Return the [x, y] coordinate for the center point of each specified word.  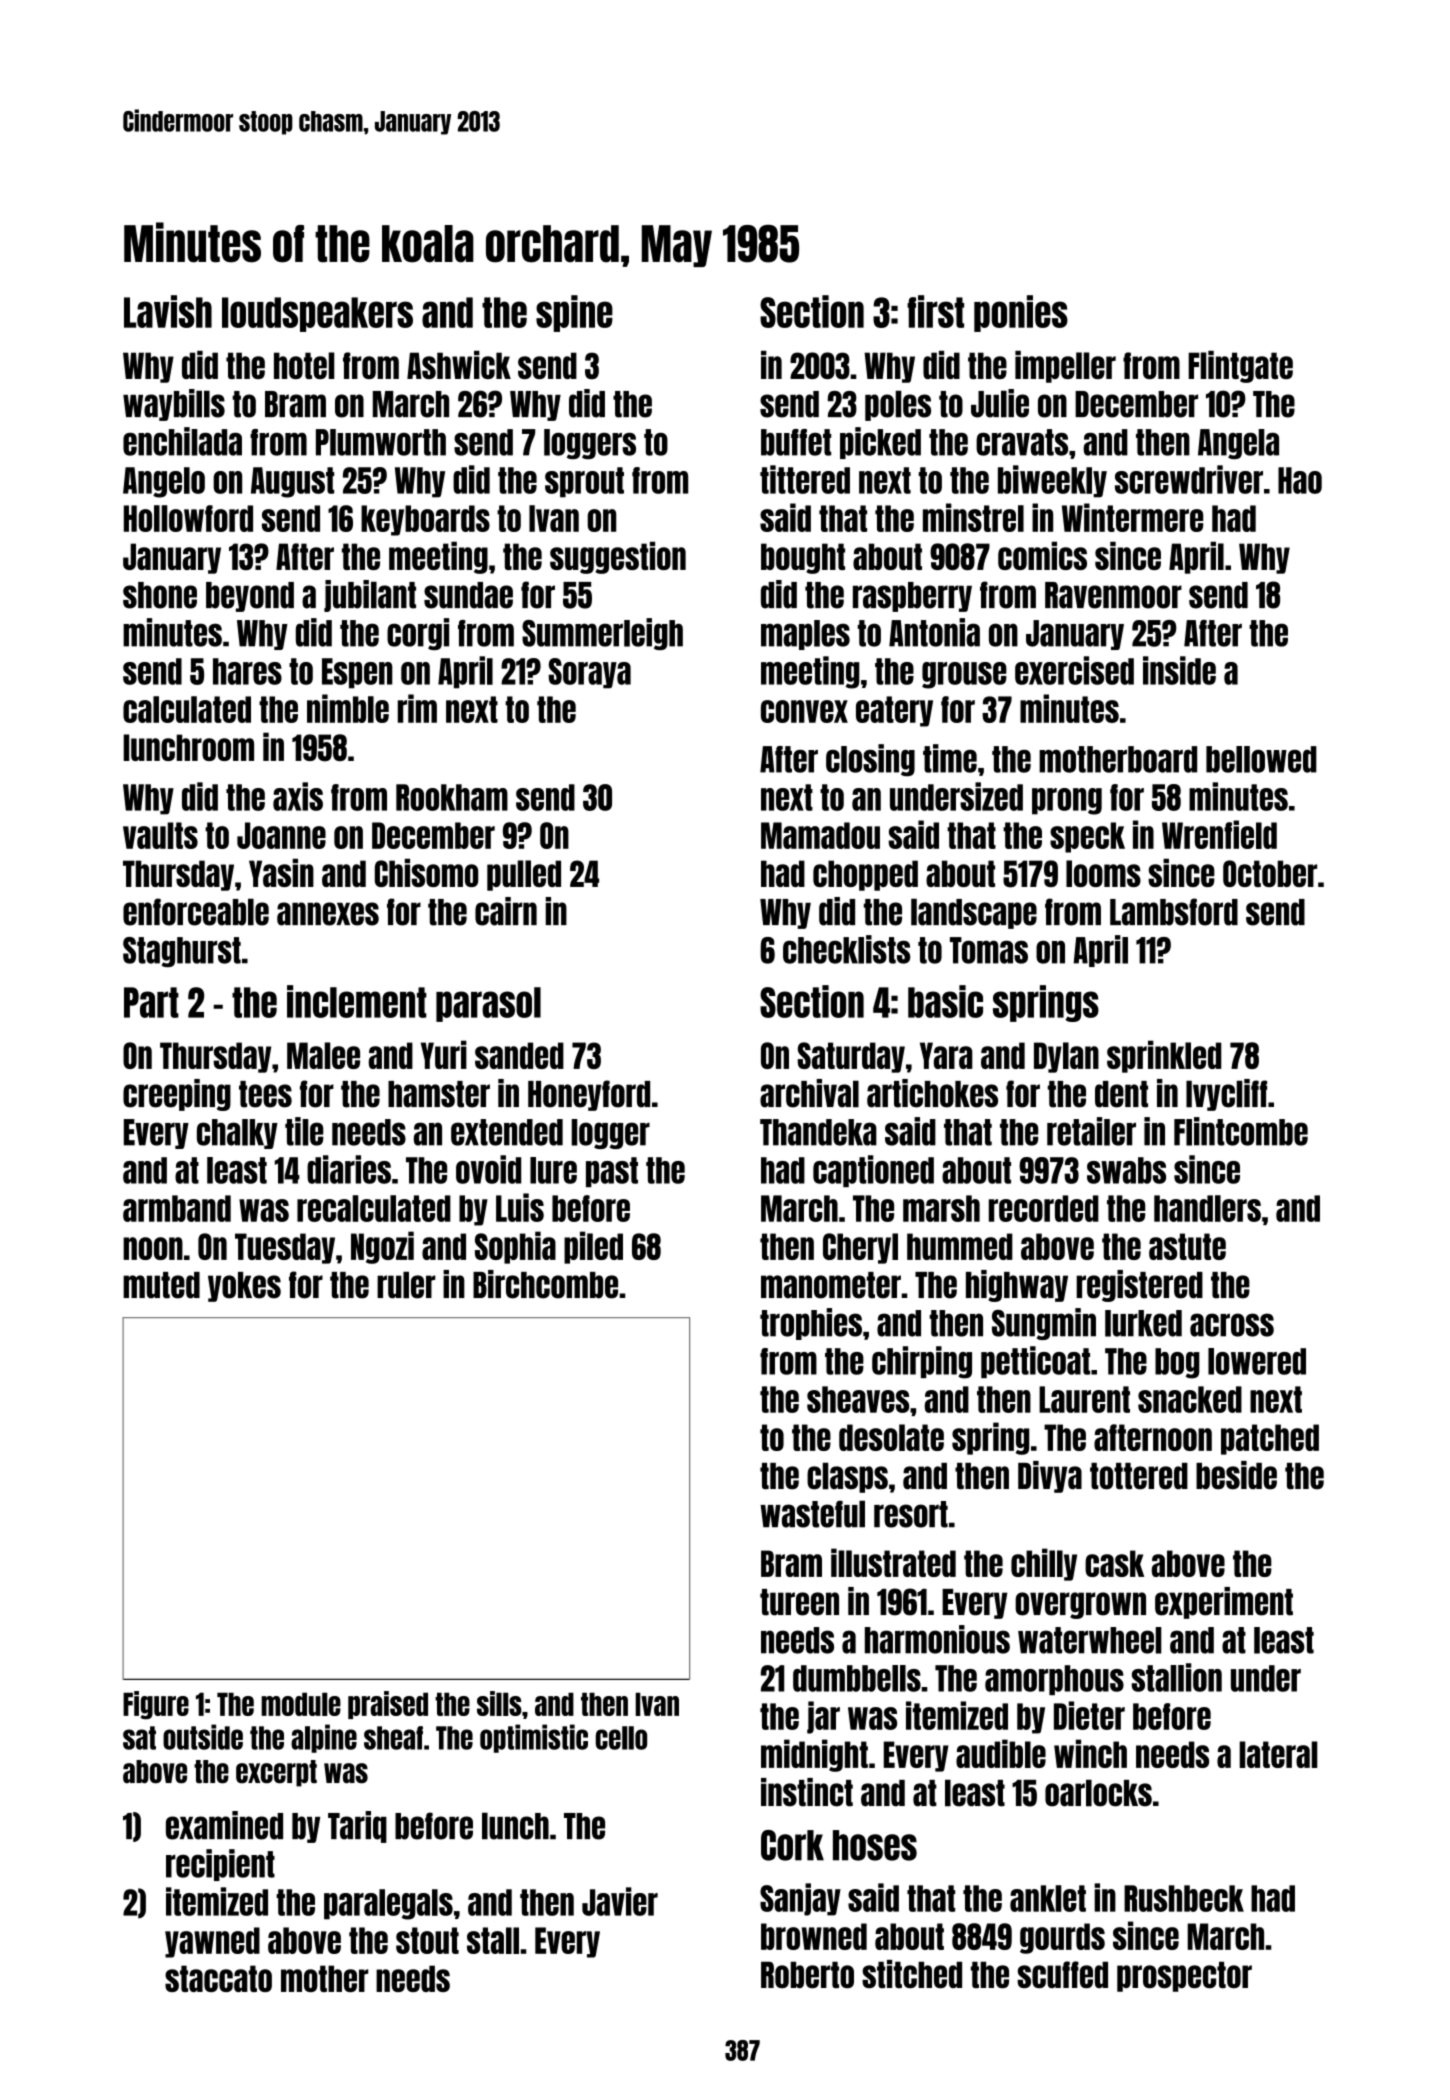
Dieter [1089, 1715]
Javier [620, 1901]
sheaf [393, 1738]
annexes [328, 914]
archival [809, 1093]
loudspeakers [317, 314]
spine [574, 313]
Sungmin [1044, 1324]
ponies [1021, 313]
